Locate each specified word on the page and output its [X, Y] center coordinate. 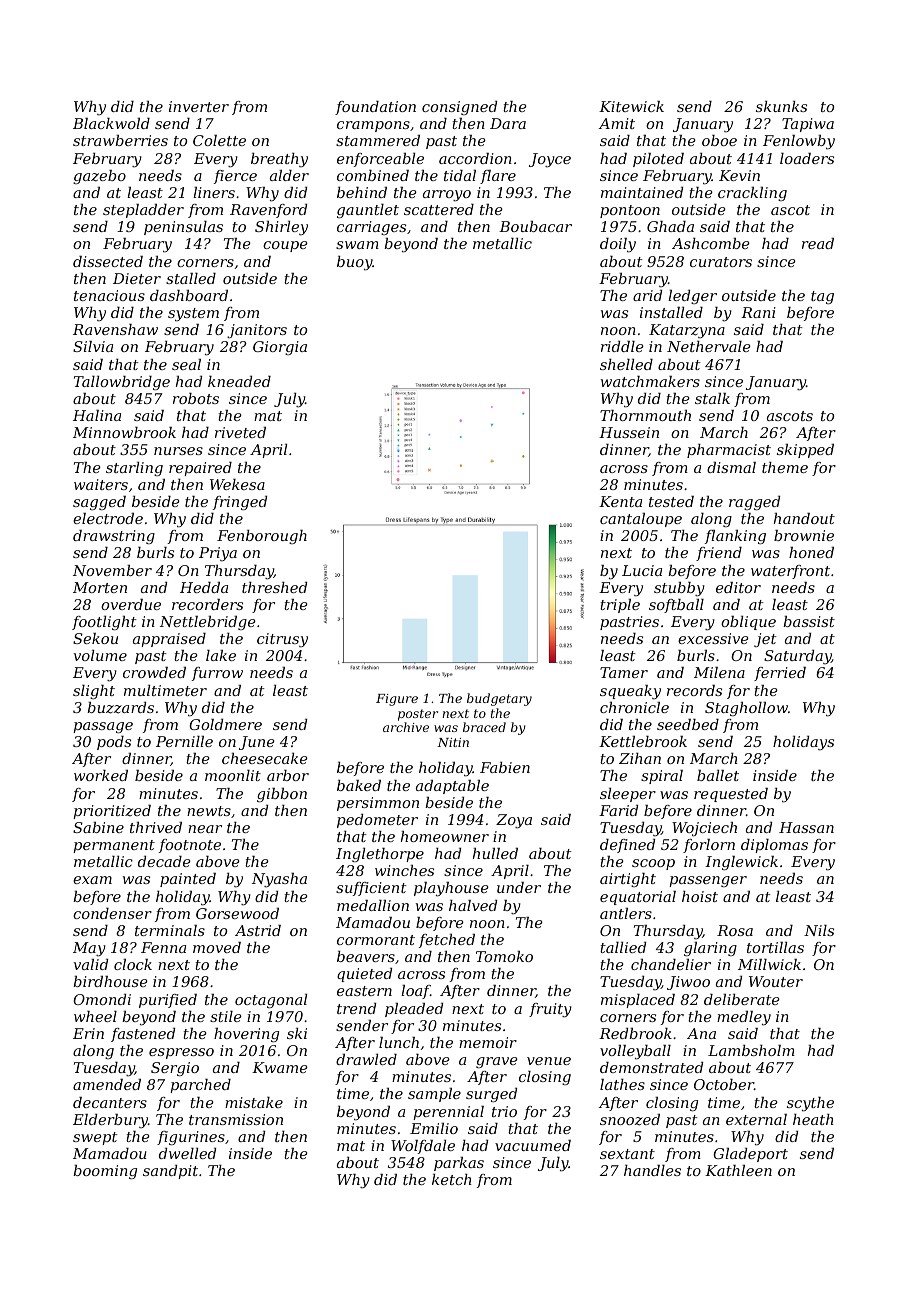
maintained [642, 192]
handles [652, 1170]
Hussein [629, 432]
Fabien [505, 767]
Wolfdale [423, 1147]
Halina [97, 415]
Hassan [806, 827]
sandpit [170, 1172]
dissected [108, 261]
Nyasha [279, 880]
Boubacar [535, 226]
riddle [622, 346]
